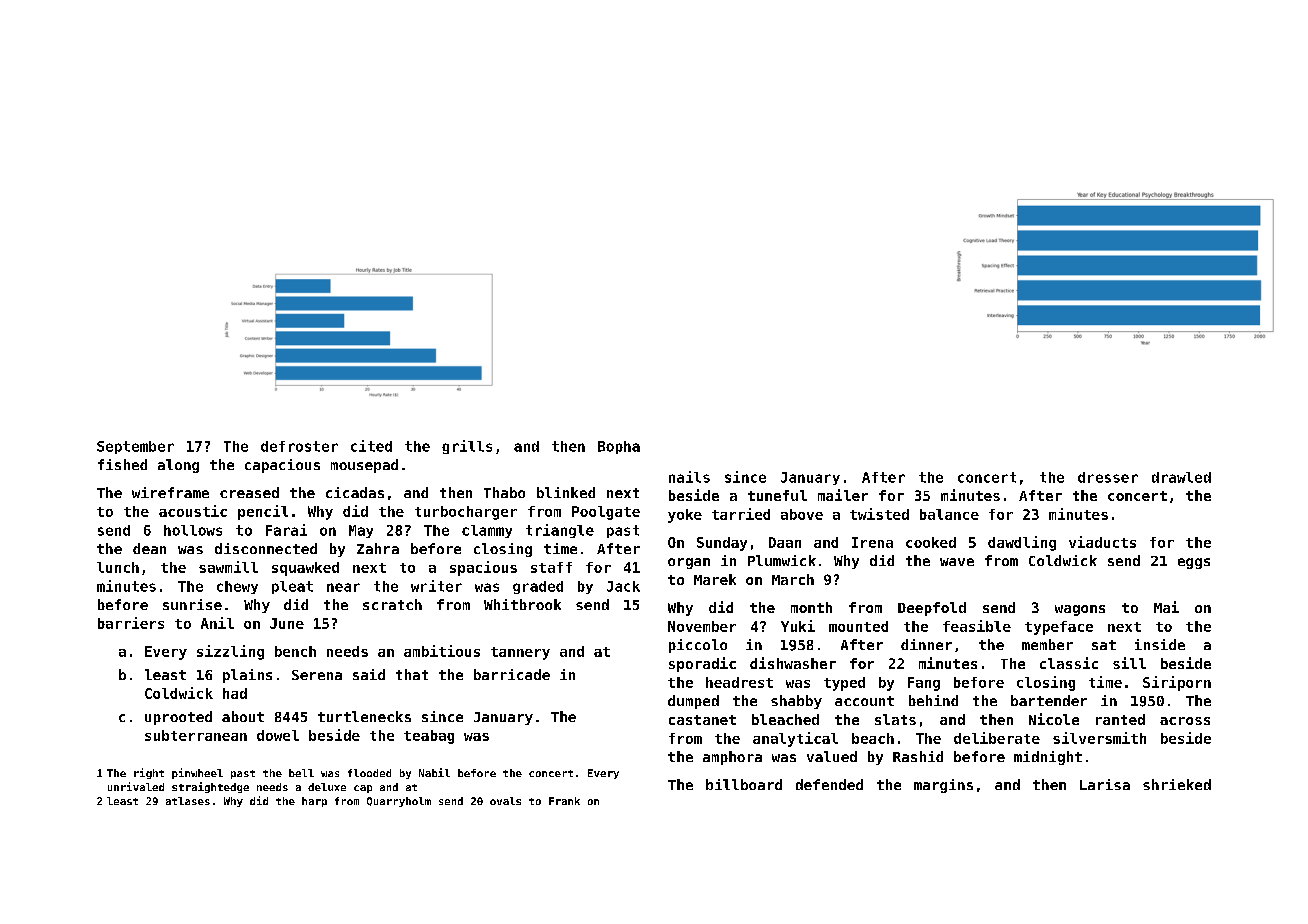 This screenshot has width=1308, height=924. What do you see at coordinates (798, 626) in the screenshot?
I see `Yuki` at bounding box center [798, 626].
